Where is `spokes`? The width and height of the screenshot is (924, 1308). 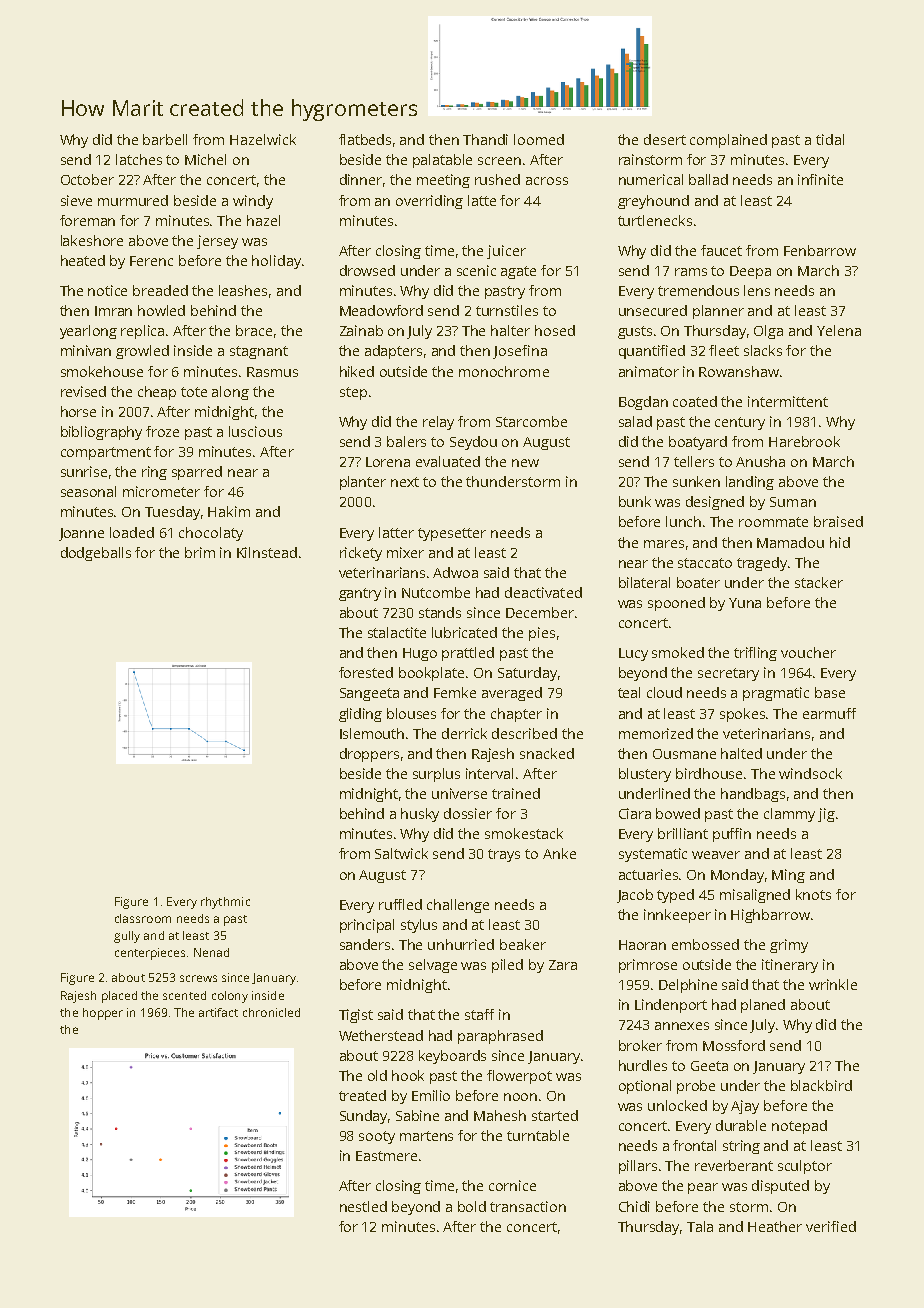
spokes is located at coordinates (743, 715).
